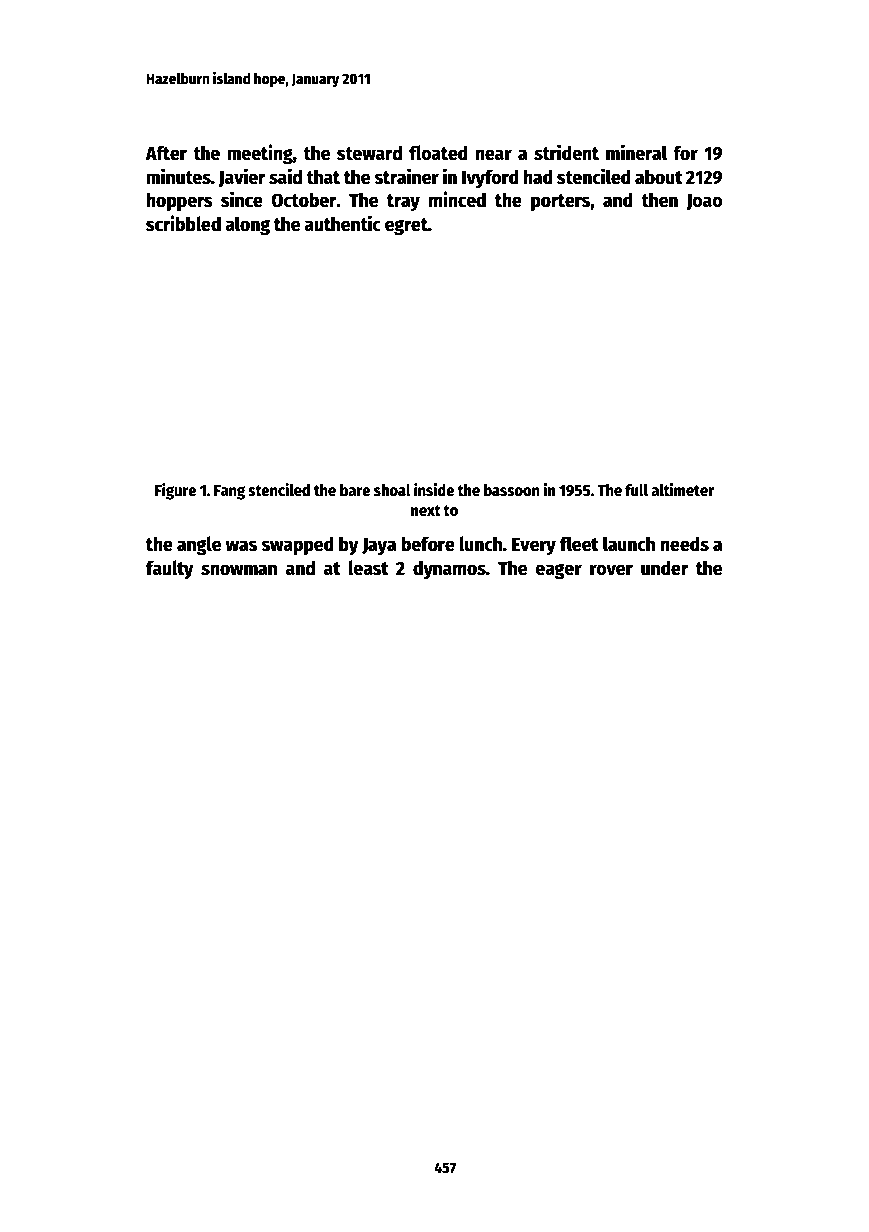 This screenshot has width=869, height=1232. What do you see at coordinates (229, 492) in the screenshot?
I see `Fang` at bounding box center [229, 492].
